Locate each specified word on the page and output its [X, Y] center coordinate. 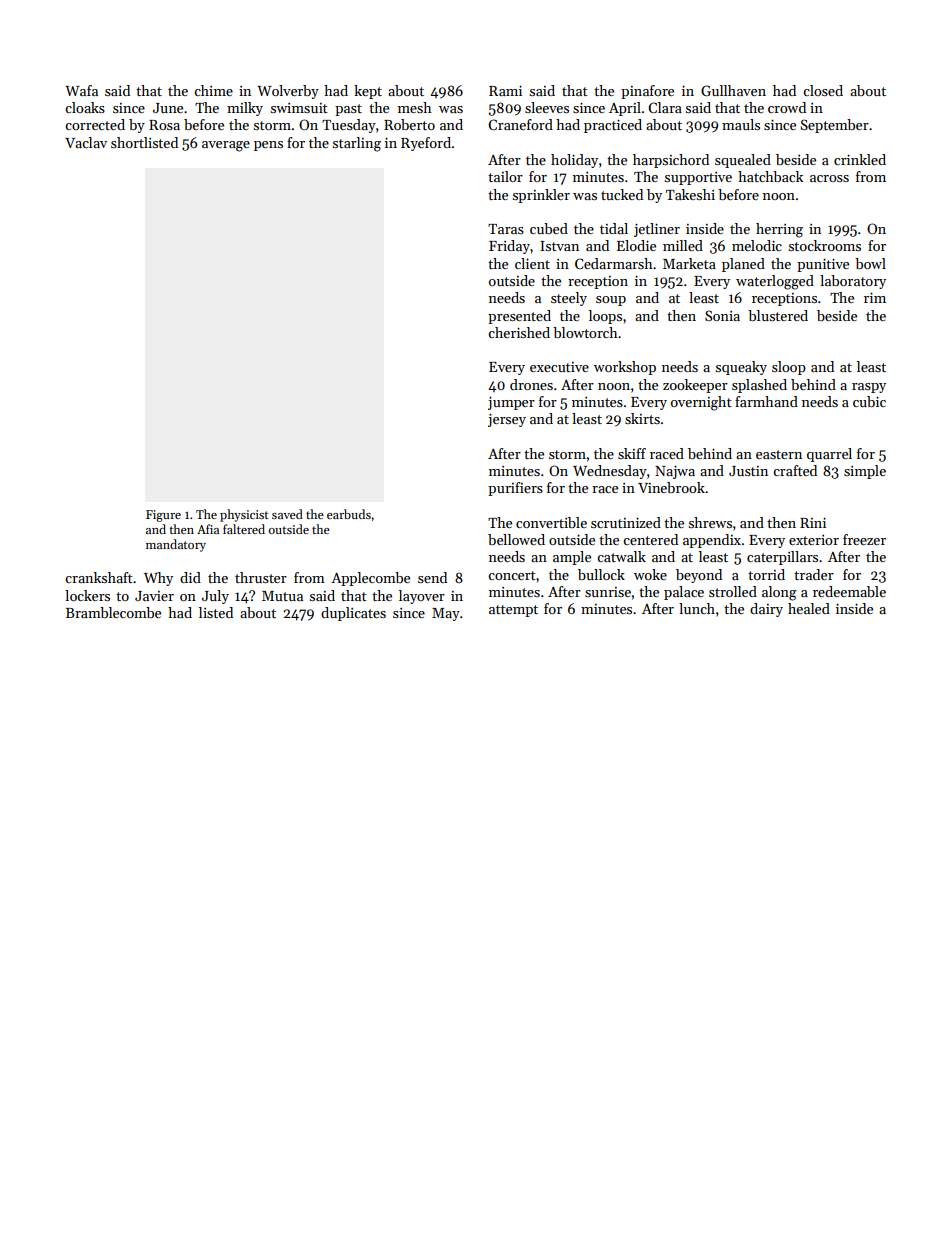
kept [368, 92]
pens [268, 146]
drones [531, 384]
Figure [163, 516]
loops [605, 317]
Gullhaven [733, 90]
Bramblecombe [113, 612]
